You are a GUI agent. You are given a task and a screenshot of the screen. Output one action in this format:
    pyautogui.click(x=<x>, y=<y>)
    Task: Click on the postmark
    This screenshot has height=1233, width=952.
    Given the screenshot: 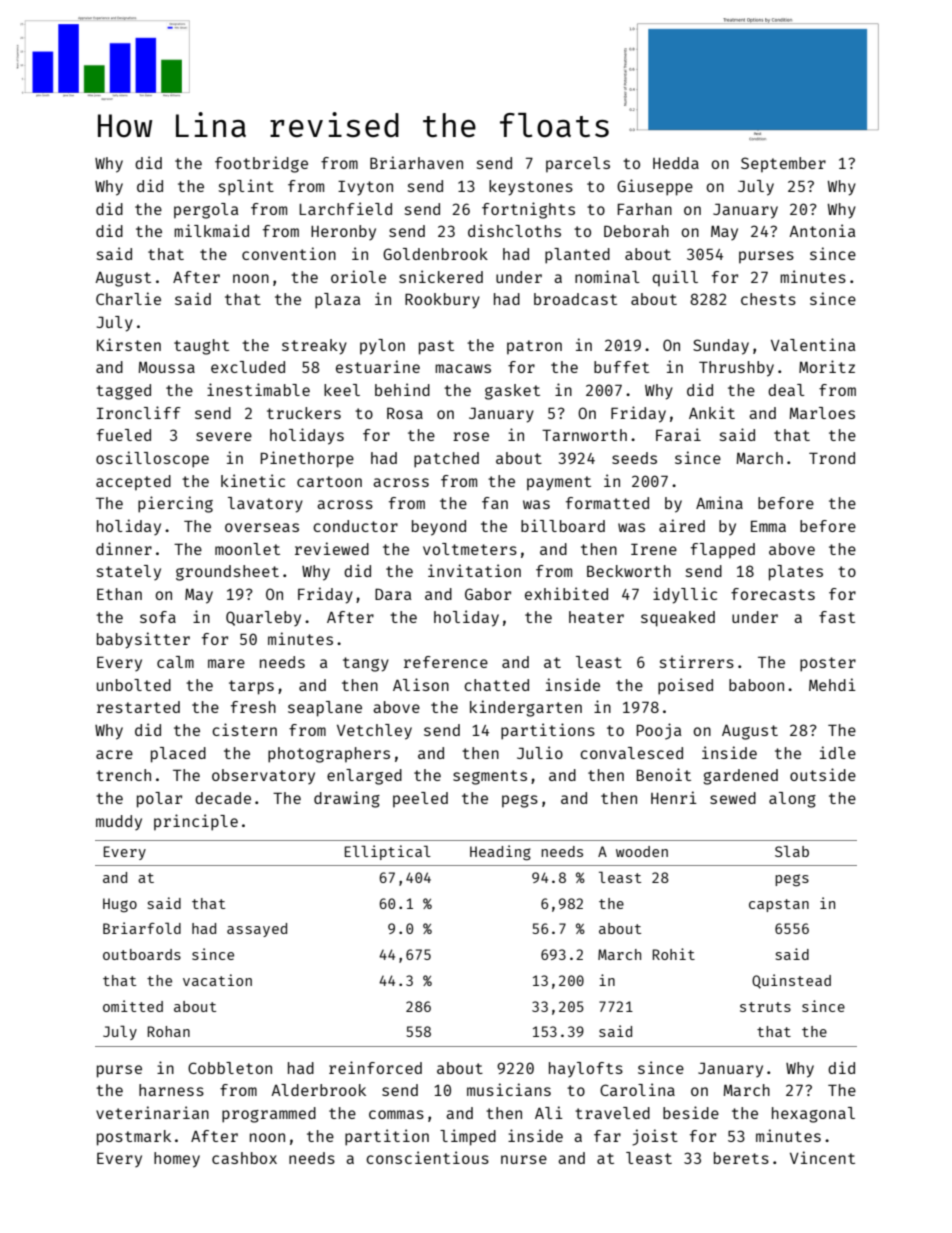 What is the action you would take?
    pyautogui.click(x=134, y=1138)
